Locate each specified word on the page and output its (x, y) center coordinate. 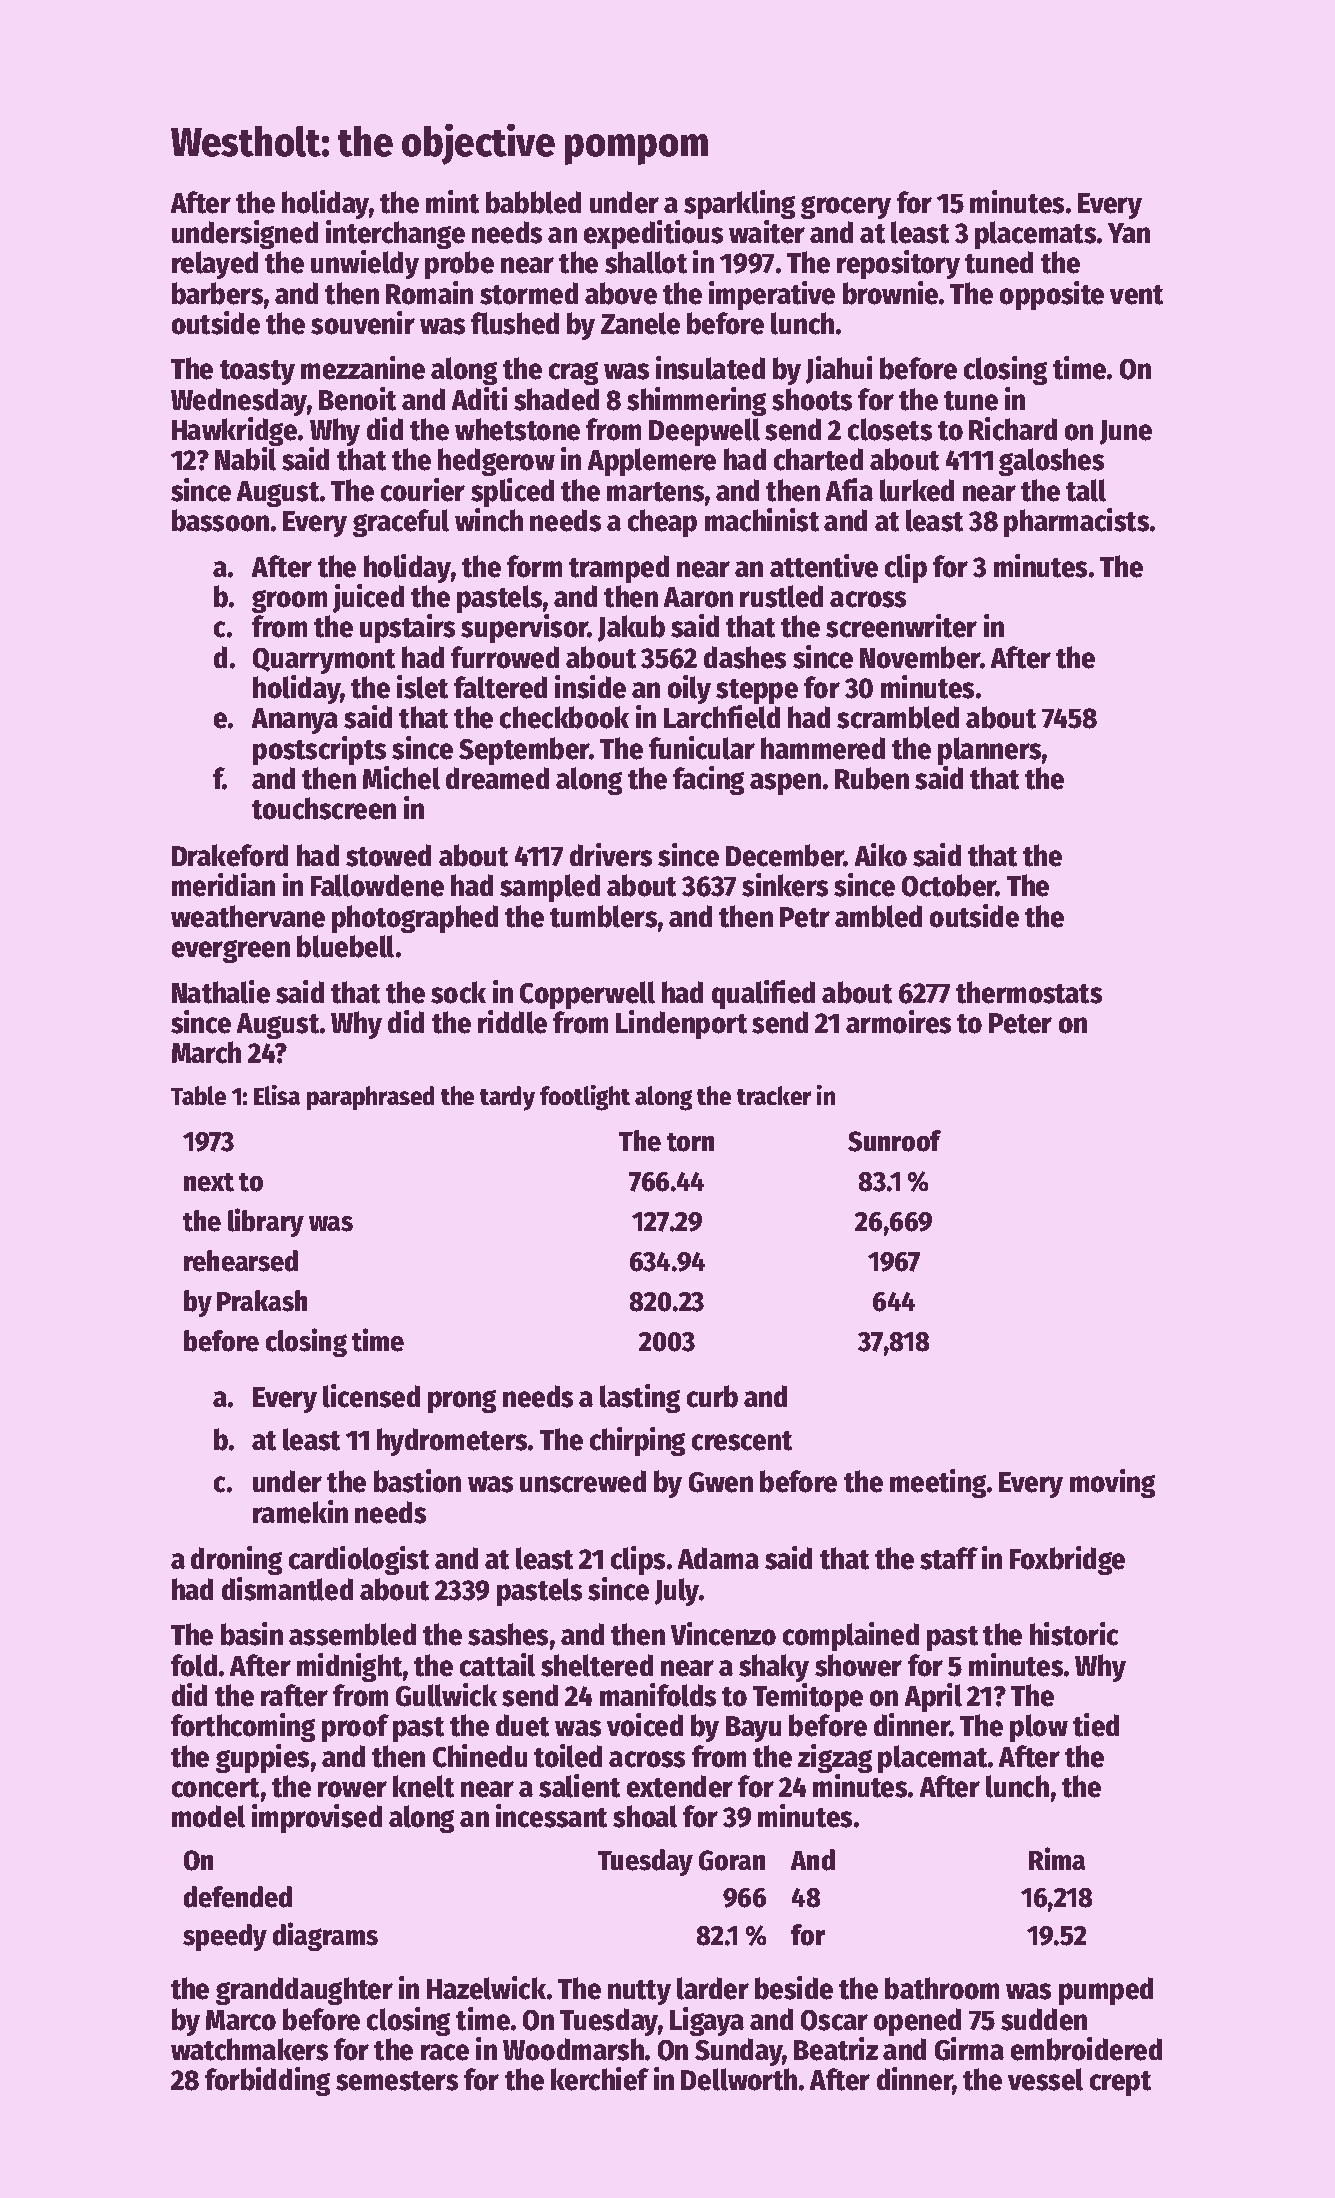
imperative (772, 295)
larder (713, 1988)
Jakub (631, 628)
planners (989, 751)
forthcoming (243, 1727)
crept (1120, 2083)
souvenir (363, 323)
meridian (223, 885)
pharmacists (1076, 522)
